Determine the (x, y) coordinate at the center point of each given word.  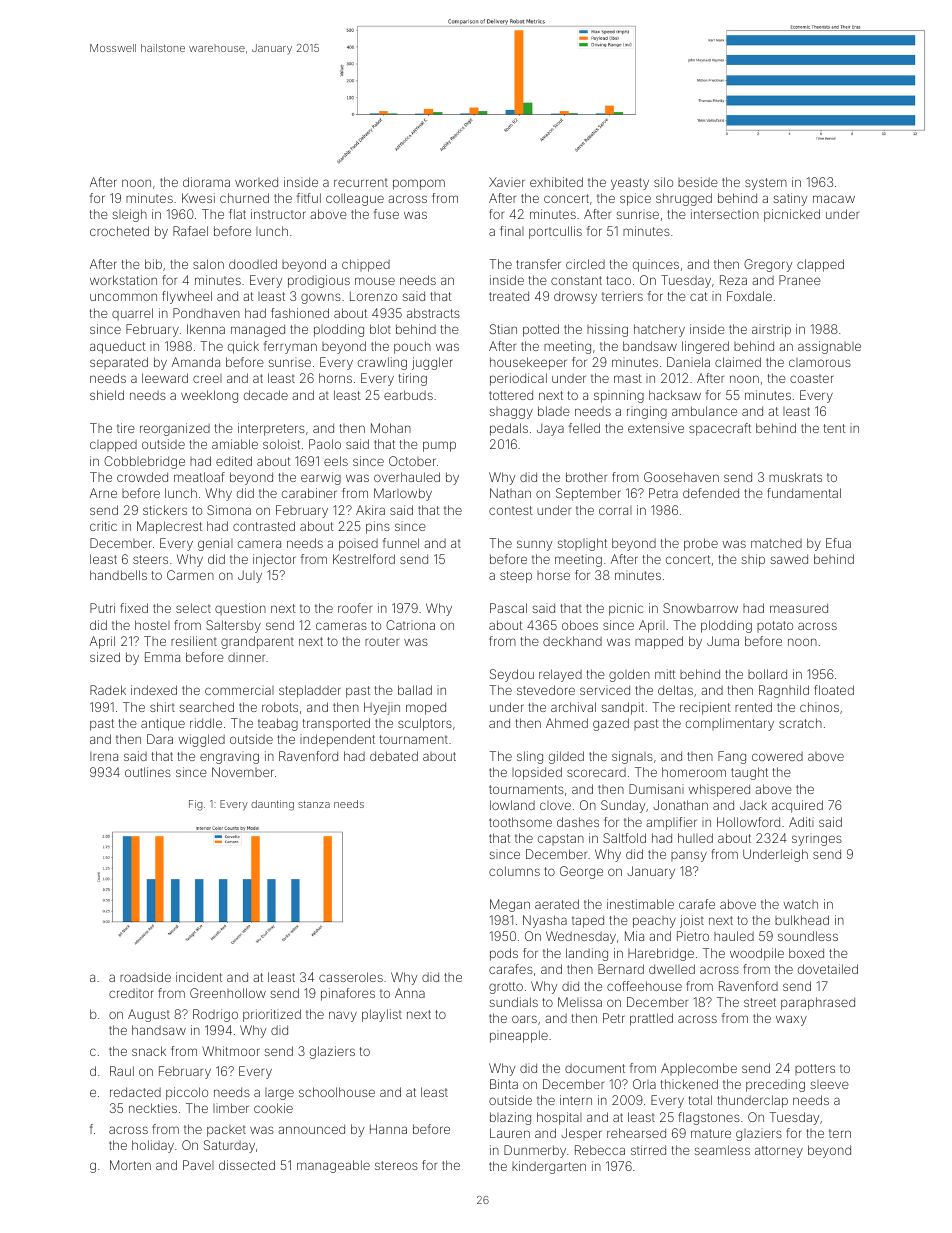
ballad (415, 690)
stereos (396, 1165)
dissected (247, 1165)
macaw (834, 199)
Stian (503, 329)
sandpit (623, 708)
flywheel (187, 297)
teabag (278, 724)
